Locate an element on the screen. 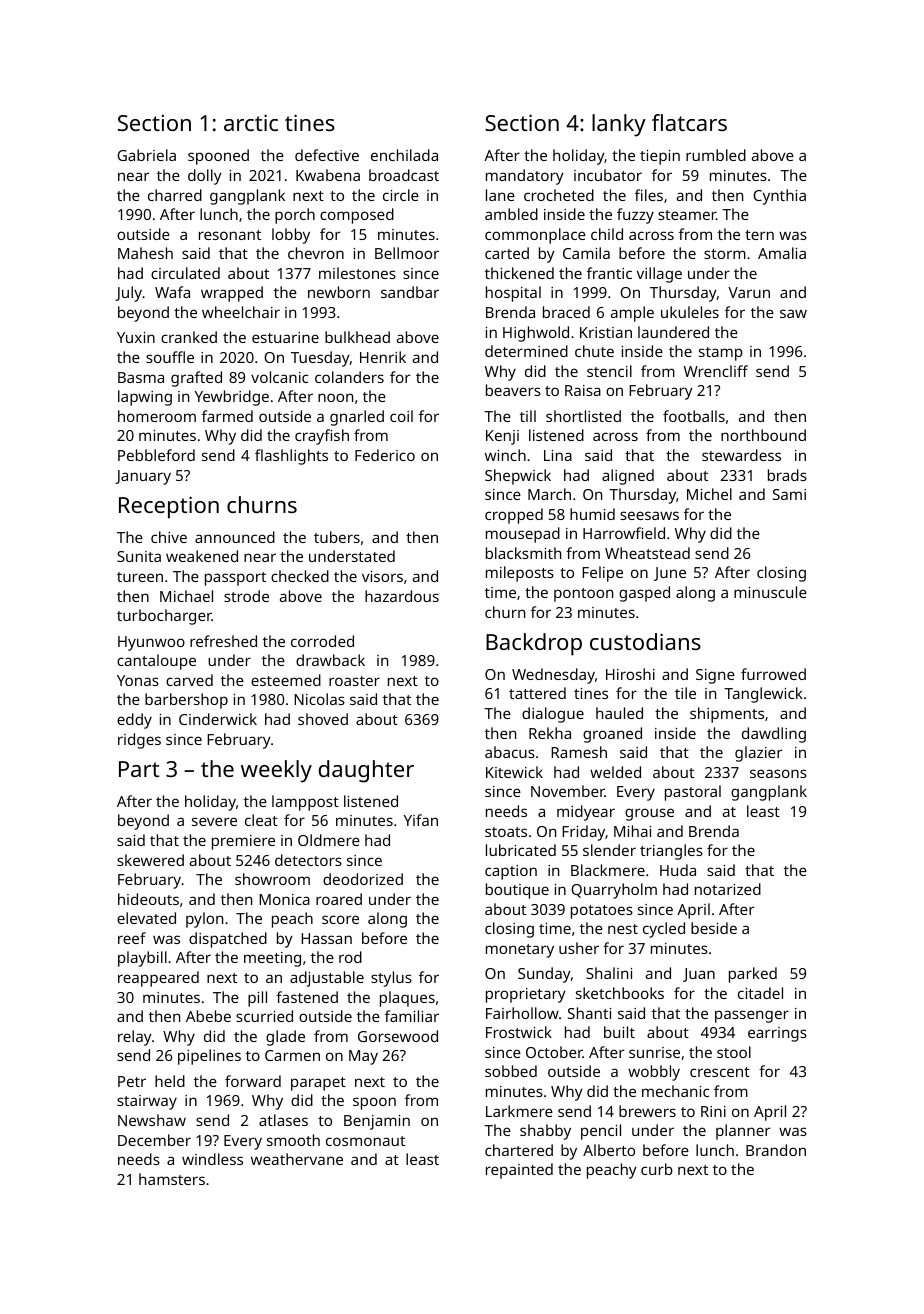 This screenshot has width=924, height=1314. earrings is located at coordinates (777, 1034).
